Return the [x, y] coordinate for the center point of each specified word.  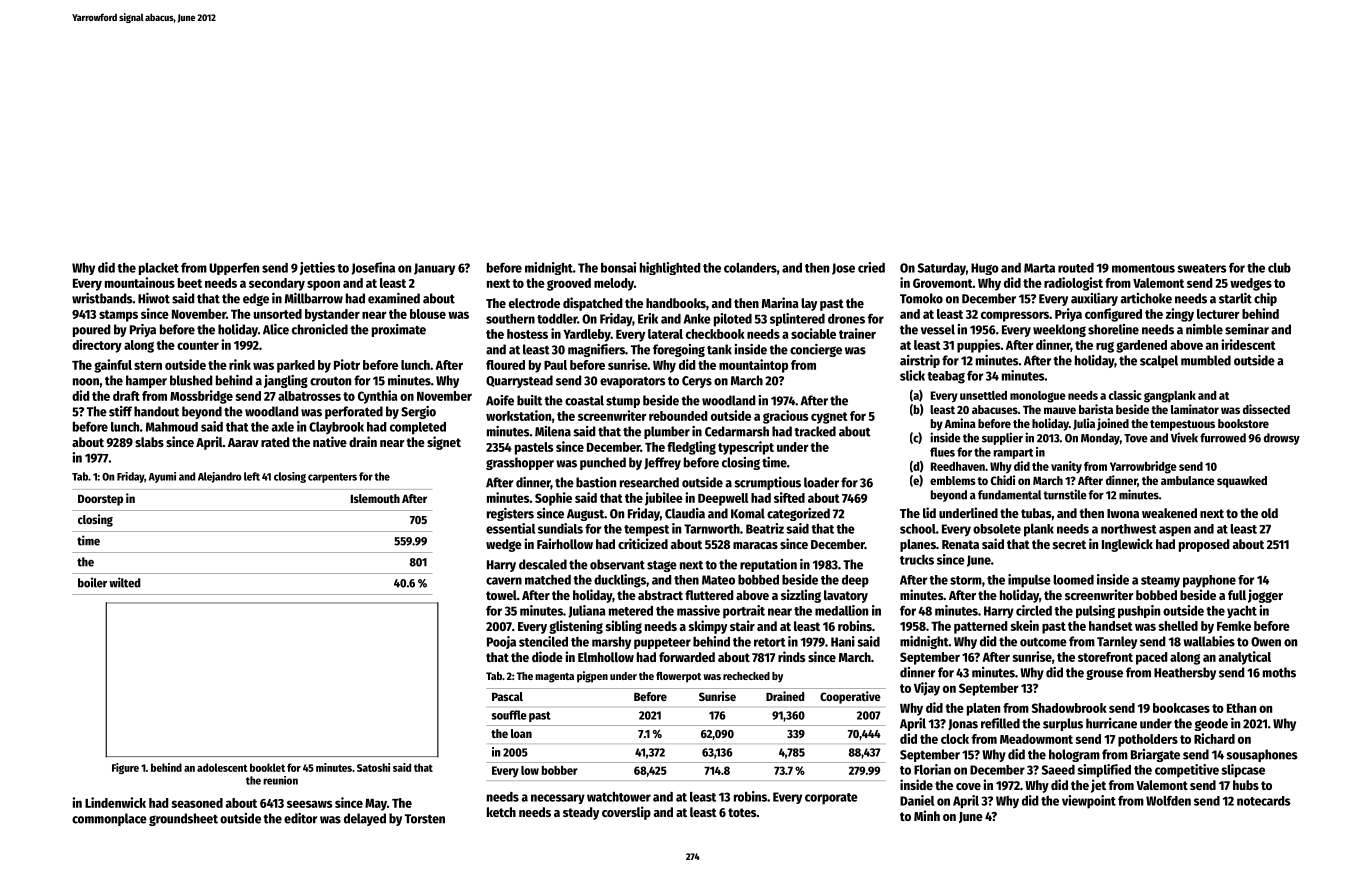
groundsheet [183, 819]
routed [1076, 268]
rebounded [678, 416]
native [330, 441]
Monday [1100, 439]
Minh [927, 815]
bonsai [618, 267]
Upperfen [234, 268]
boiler [92, 582]
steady [581, 813]
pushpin [1139, 611]
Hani [843, 641]
